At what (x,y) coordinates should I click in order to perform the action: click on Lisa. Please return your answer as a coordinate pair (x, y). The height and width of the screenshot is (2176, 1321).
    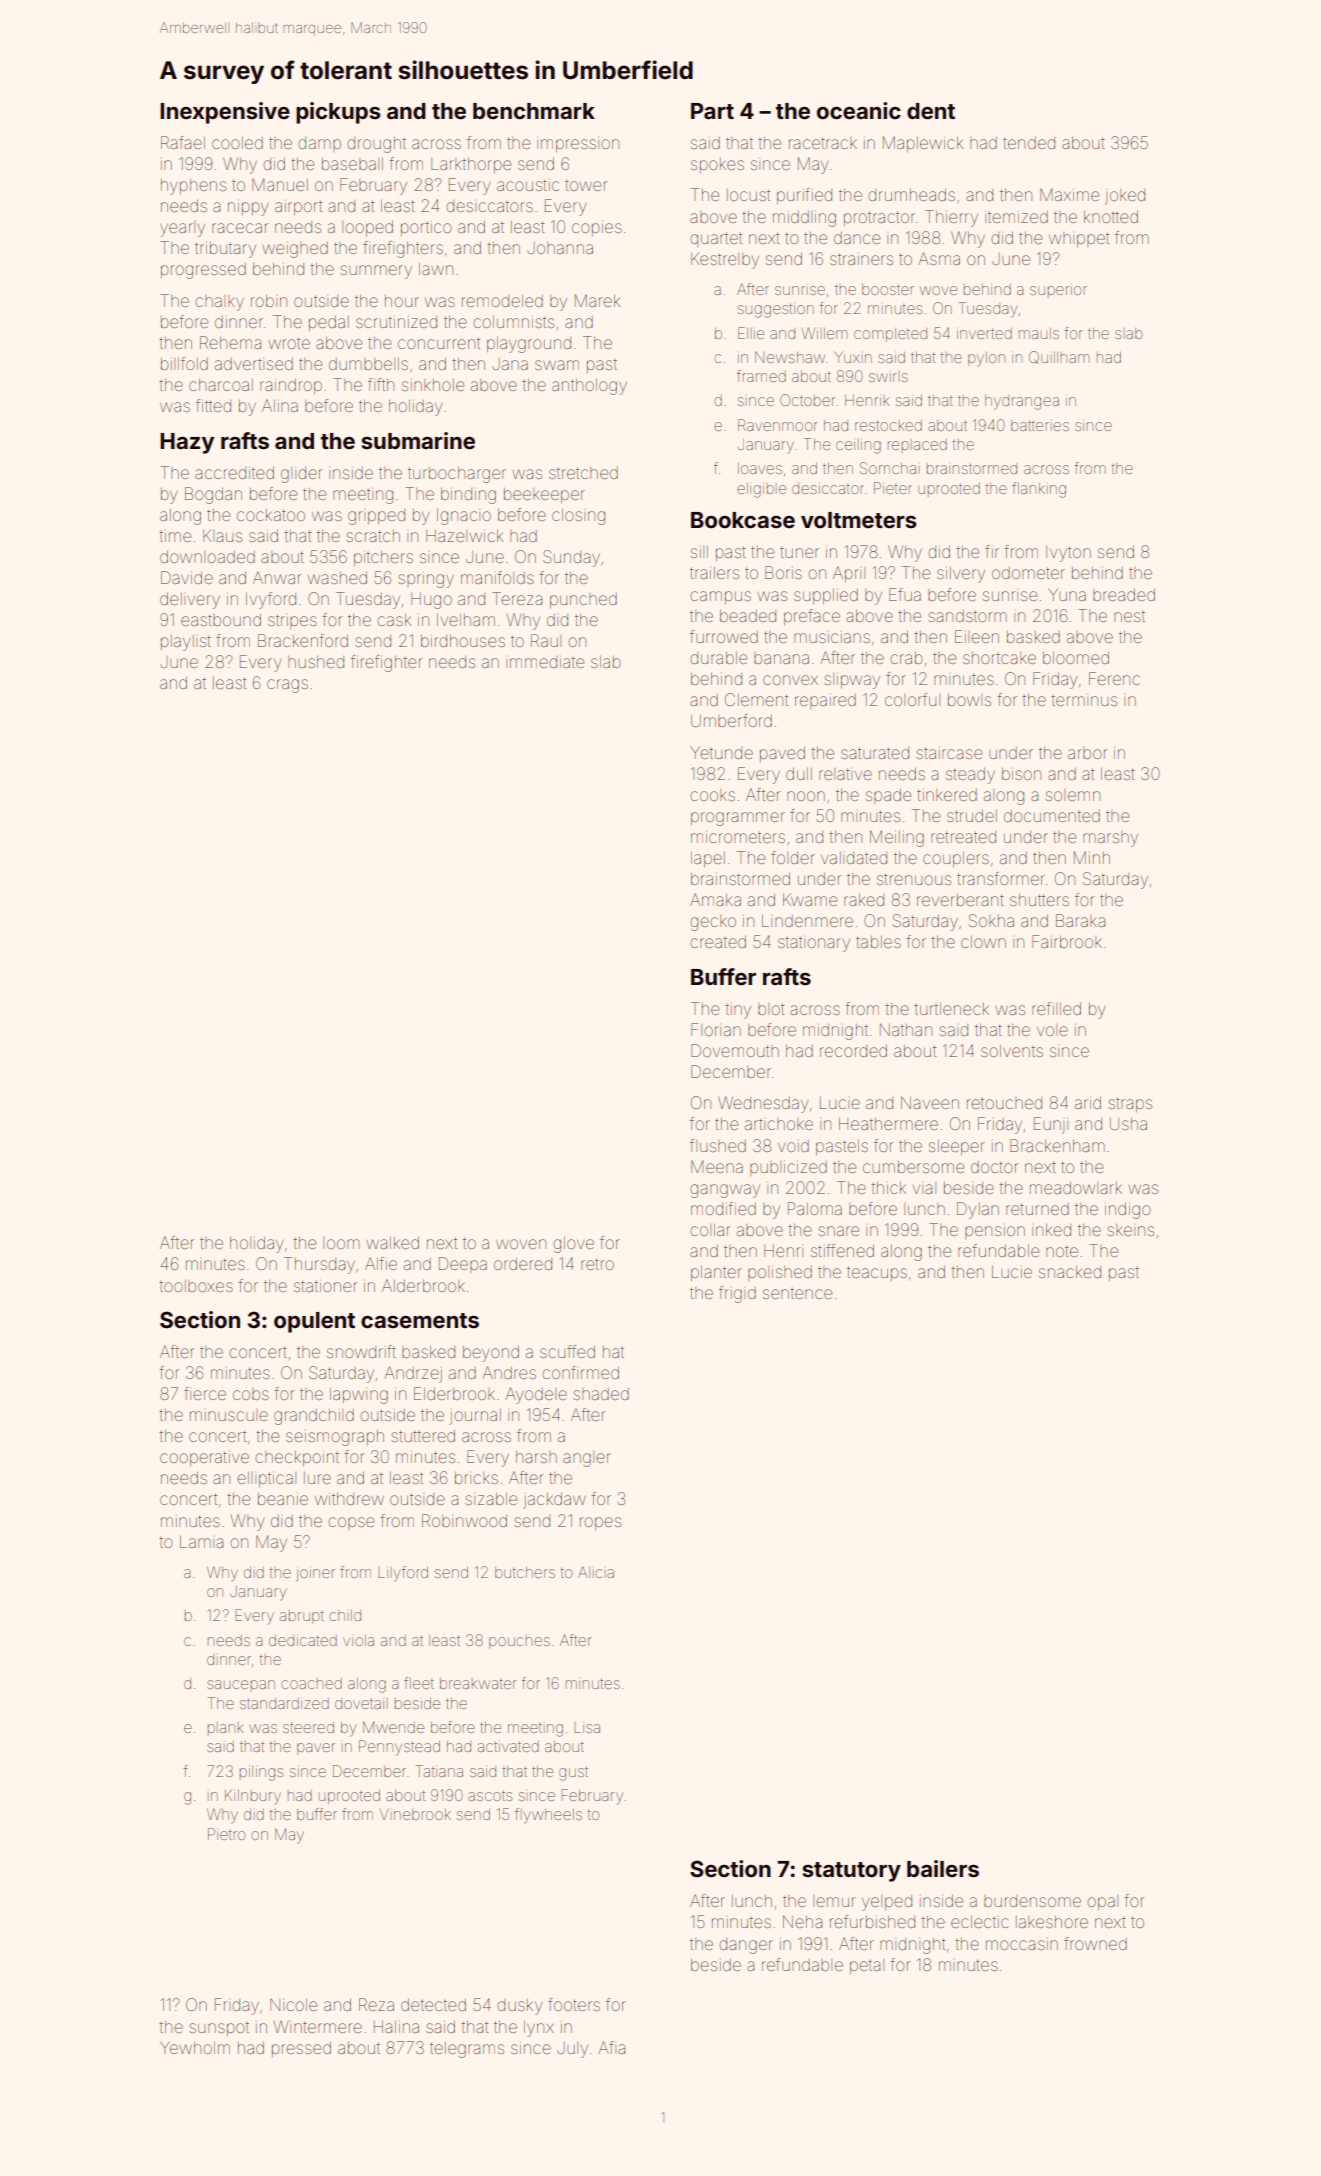
    Looking at the image, I should click on (587, 1728).
